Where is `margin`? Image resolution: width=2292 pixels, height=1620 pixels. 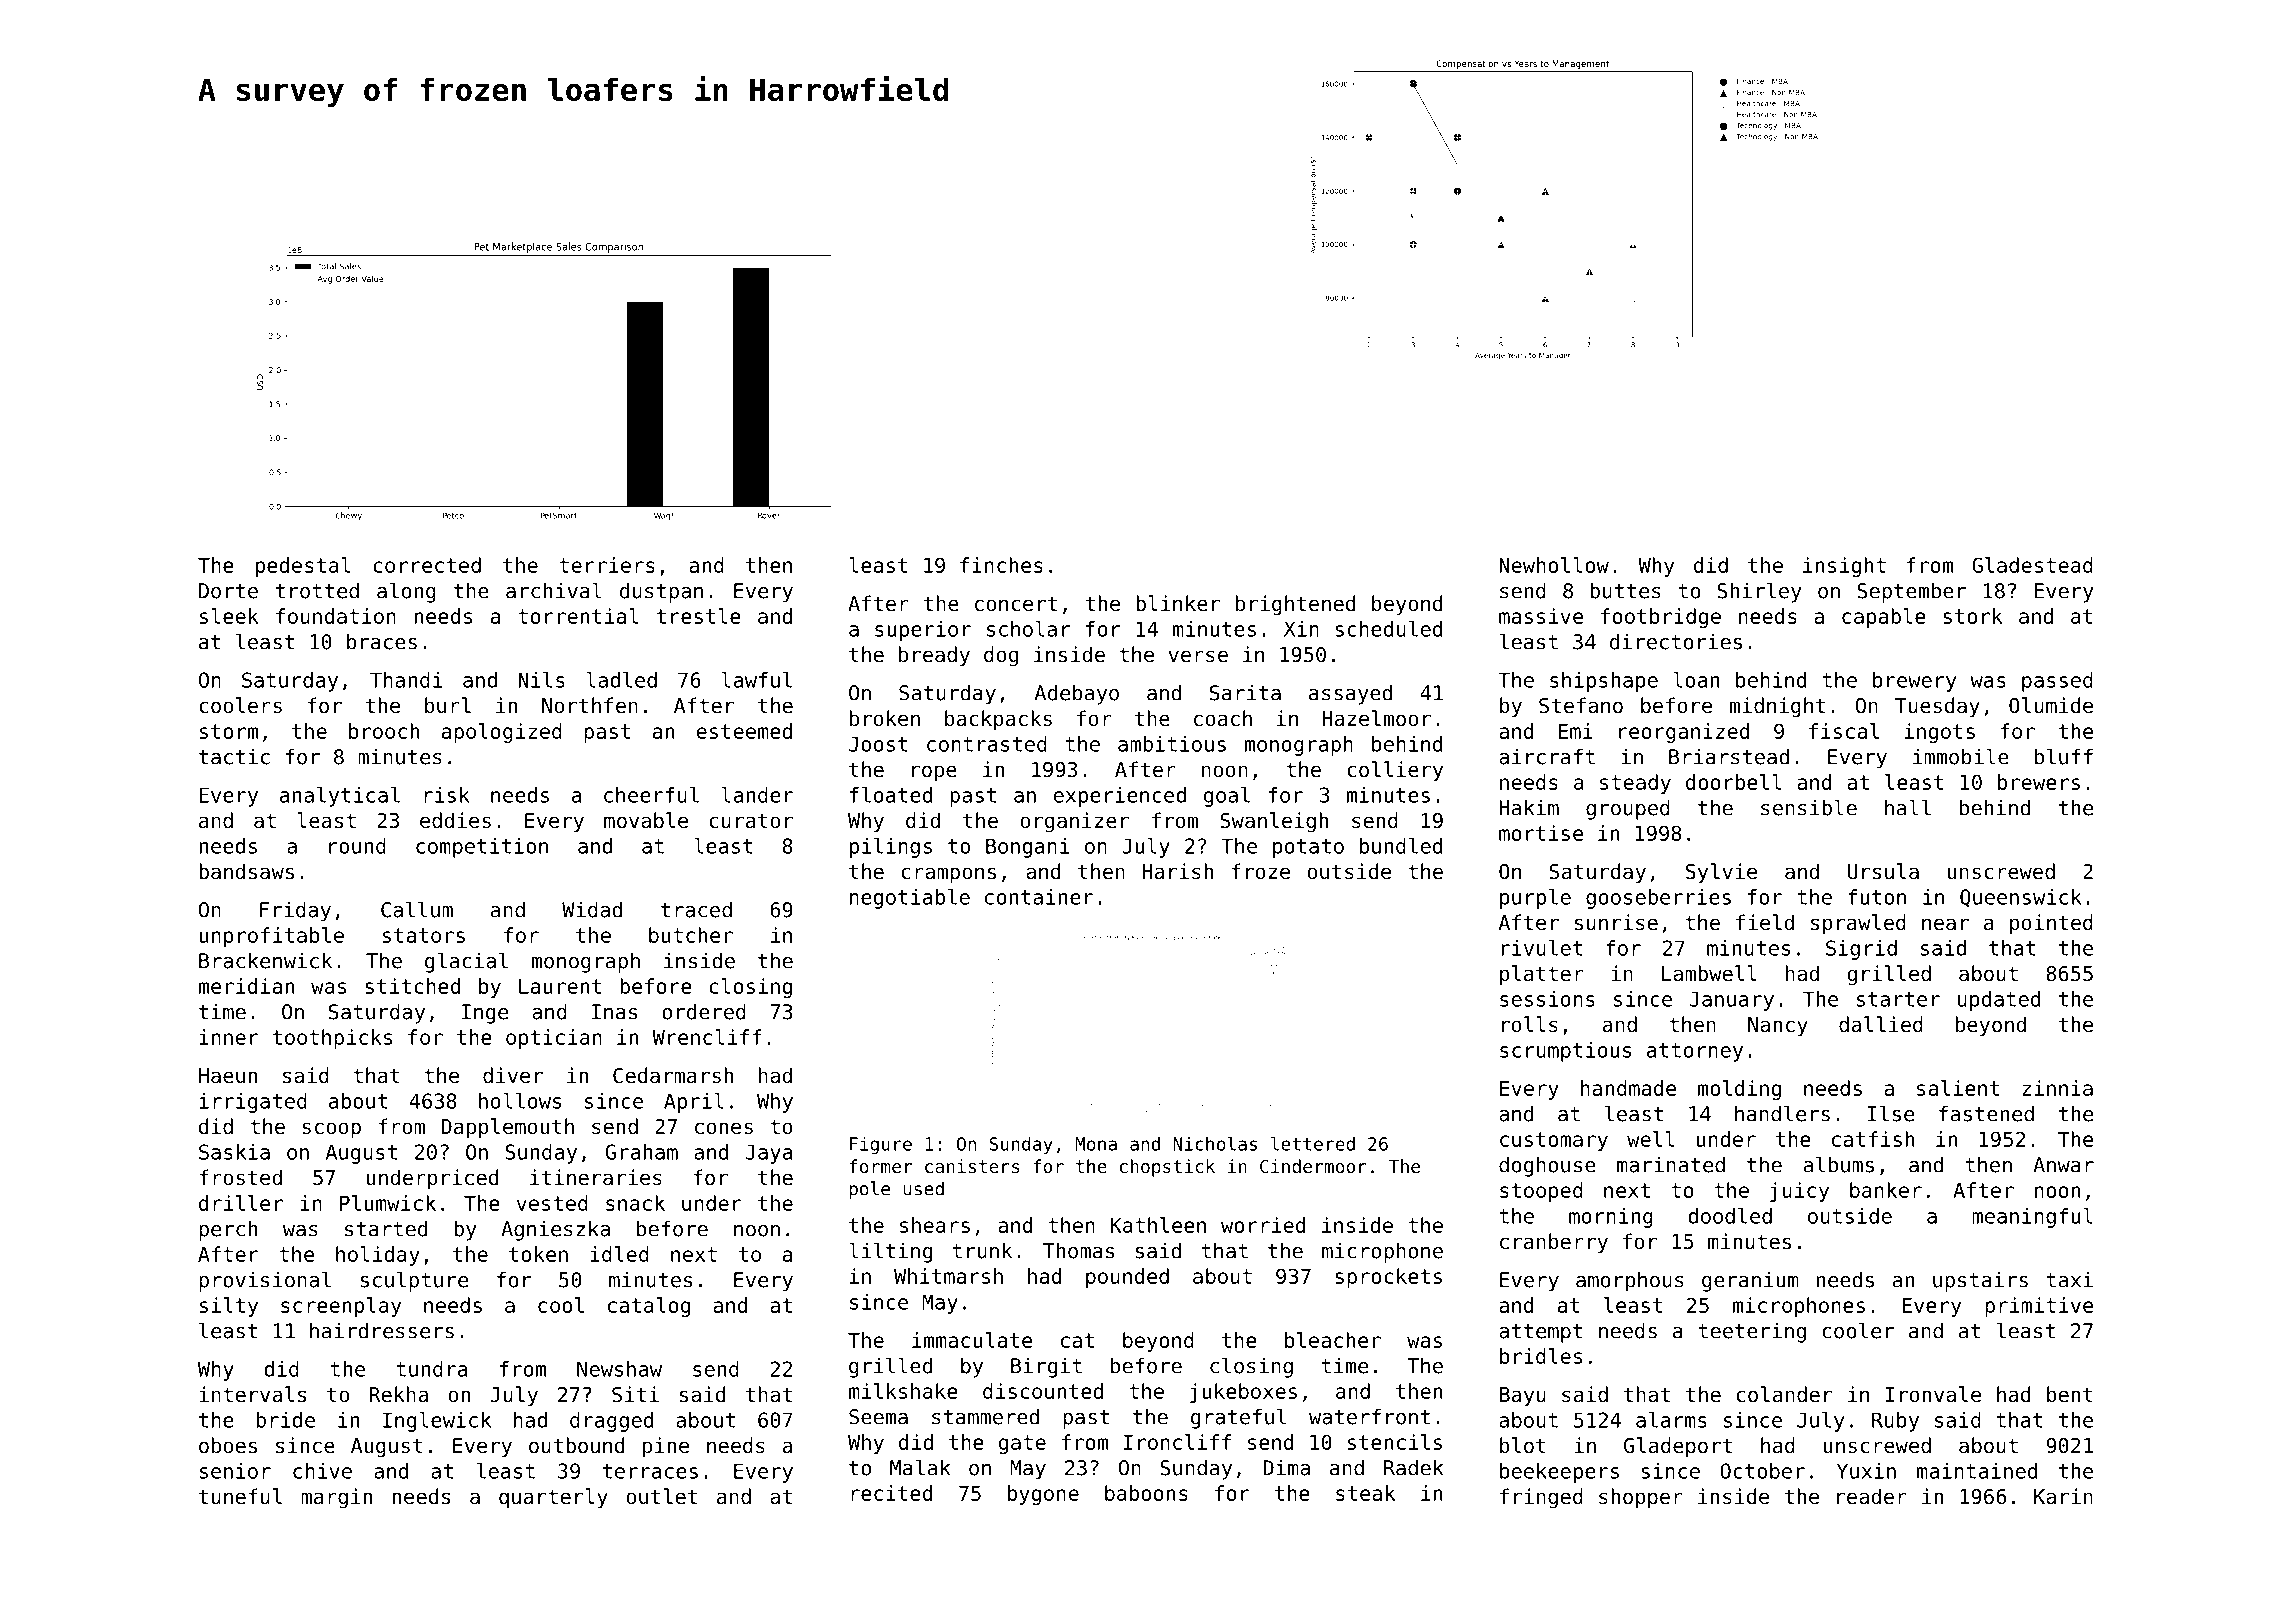 margin is located at coordinates (336, 1498).
